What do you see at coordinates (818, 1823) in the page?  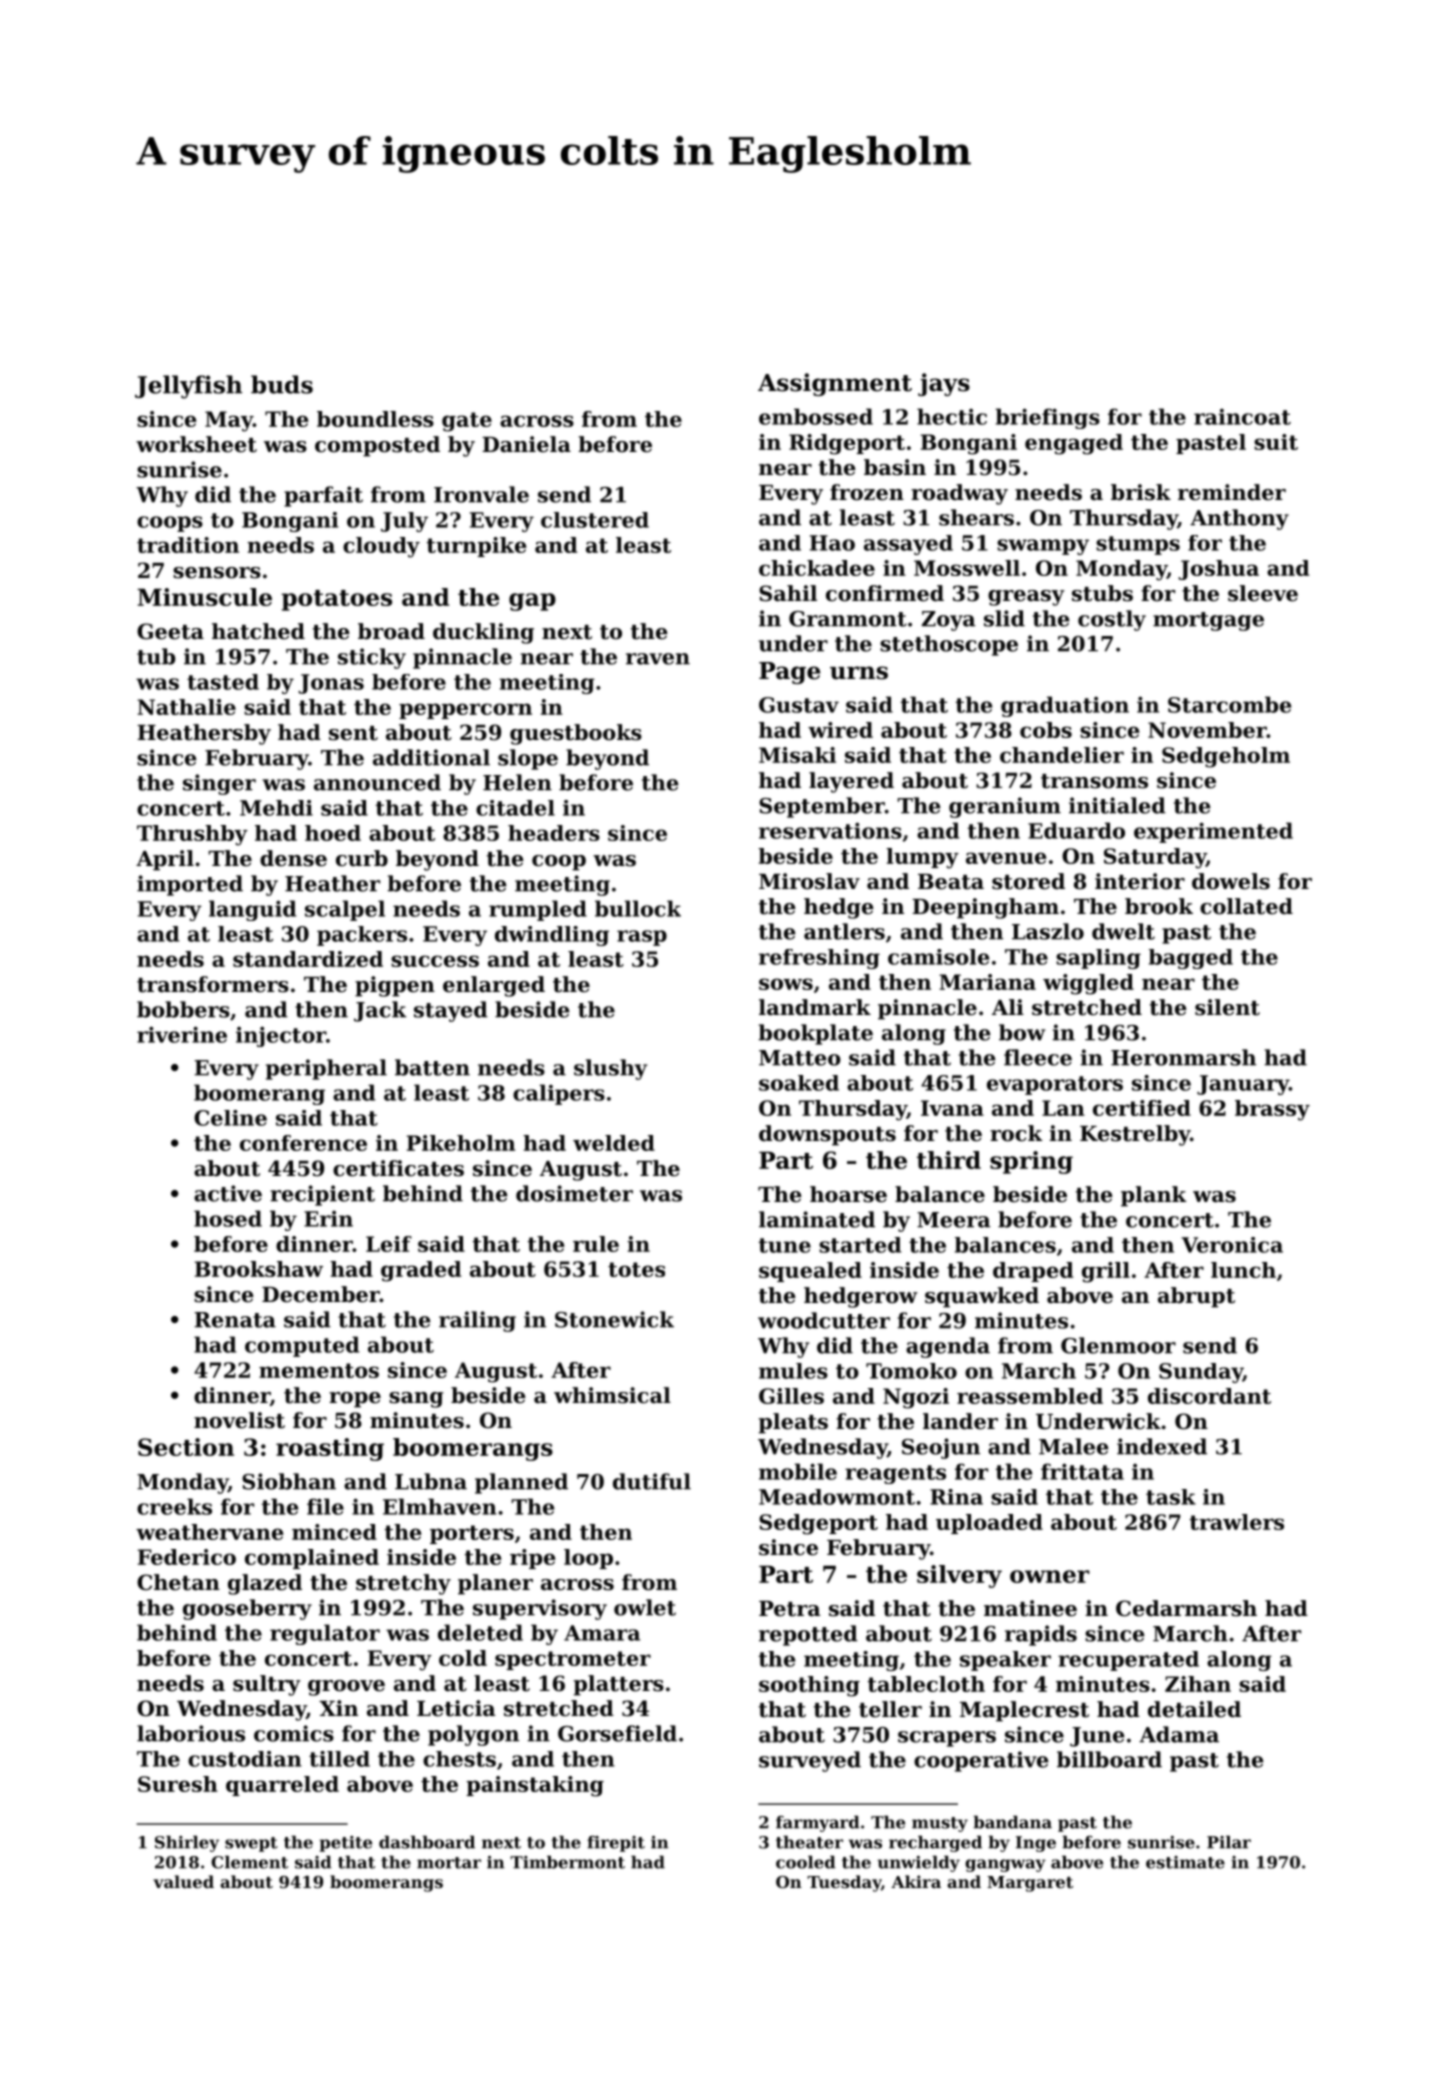 I see `farmyard` at bounding box center [818, 1823].
